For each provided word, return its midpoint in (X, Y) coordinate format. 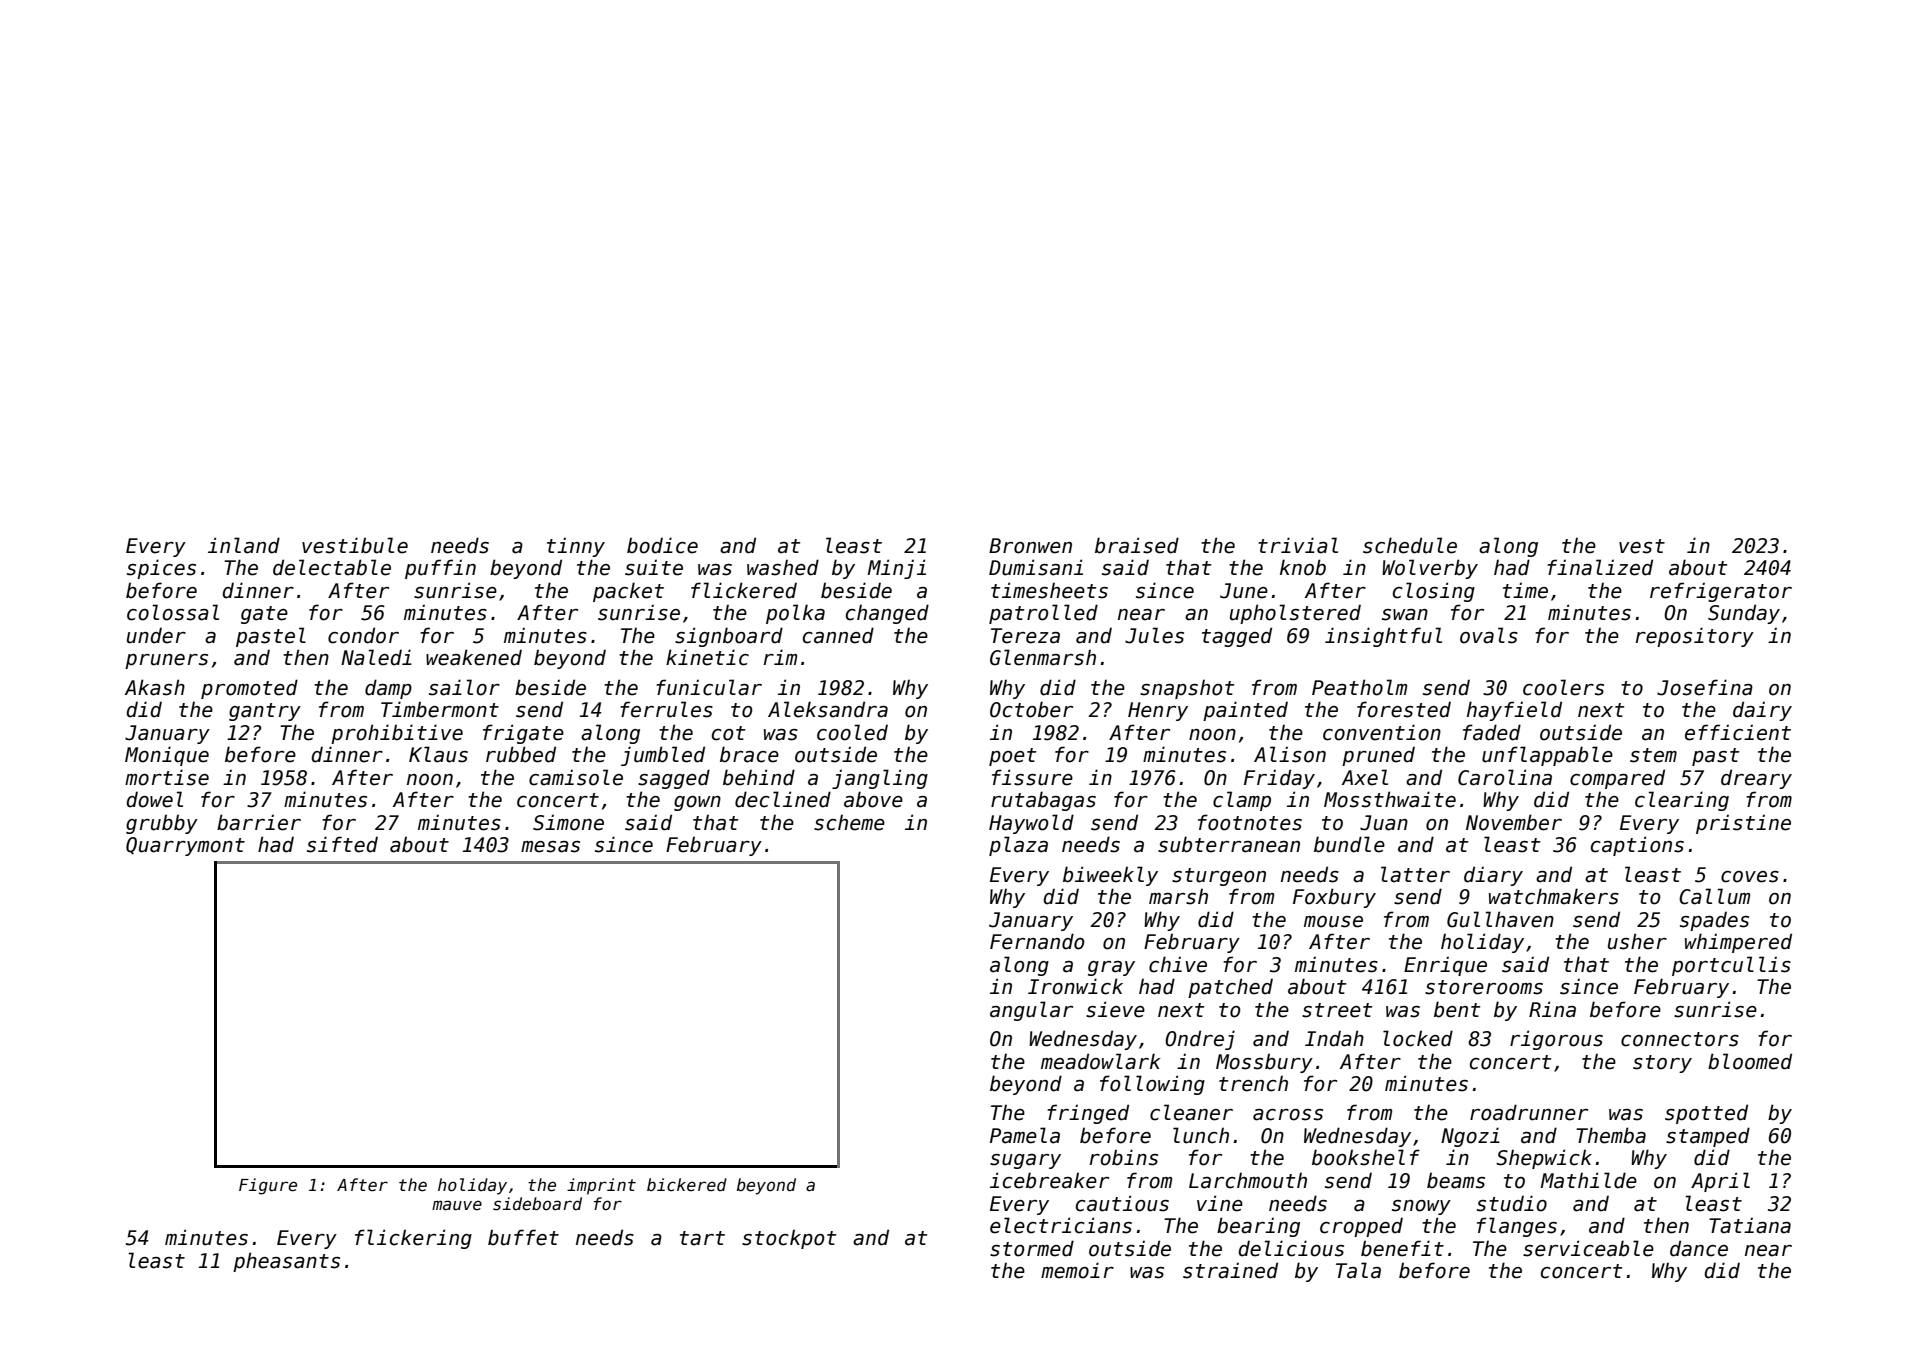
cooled (852, 732)
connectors (1680, 1039)
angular (1031, 1011)
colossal (173, 612)
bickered (687, 1185)
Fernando (1037, 941)
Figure (268, 1186)
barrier (259, 822)
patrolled (1043, 614)
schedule (1410, 545)
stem (1653, 755)
